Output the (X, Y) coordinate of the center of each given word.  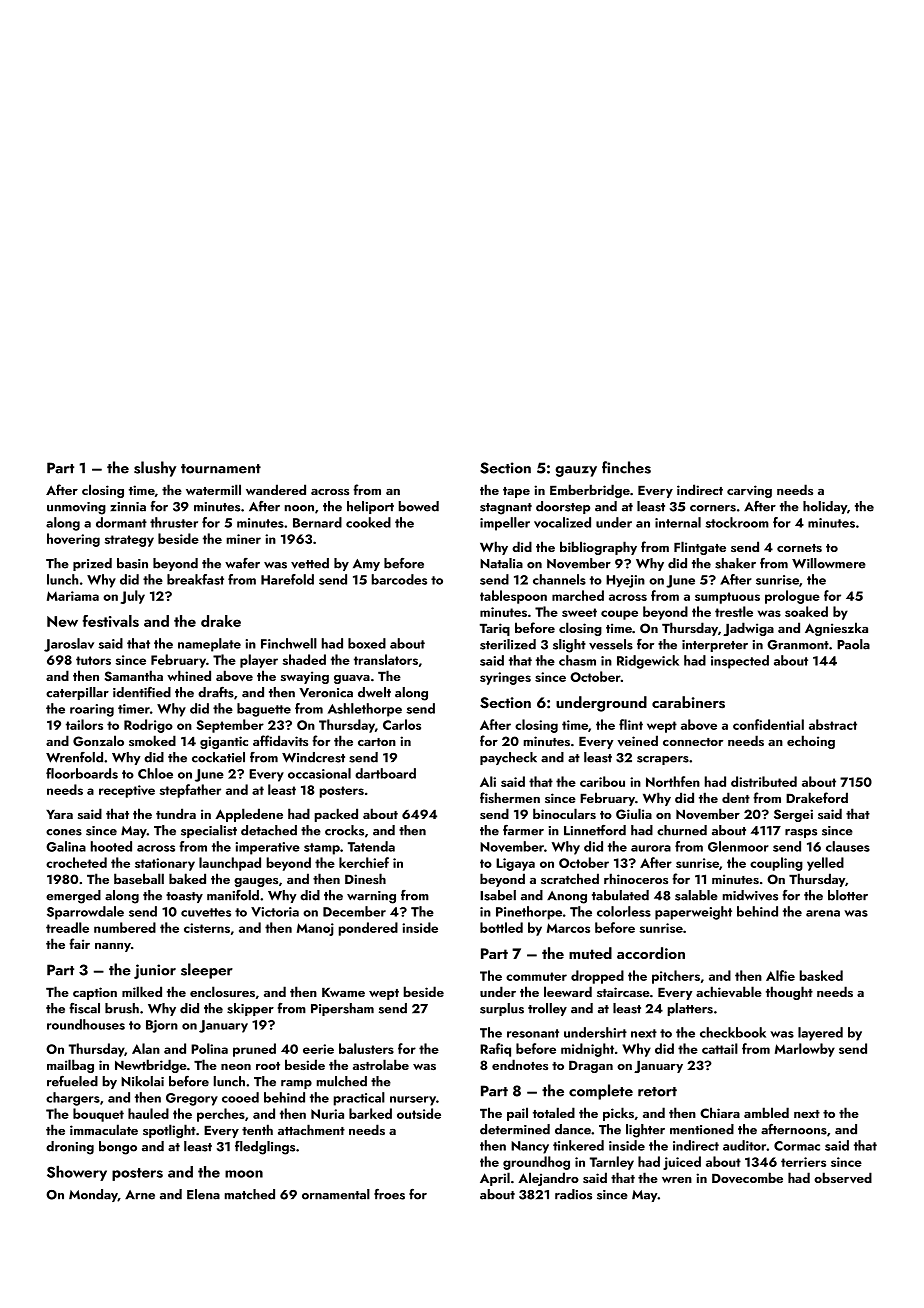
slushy (155, 469)
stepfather (190, 791)
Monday (93, 1195)
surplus (502, 1009)
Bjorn (162, 1026)
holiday (825, 507)
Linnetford (595, 830)
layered (820, 1034)
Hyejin (625, 581)
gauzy (576, 471)
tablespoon (513, 597)
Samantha (134, 676)
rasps (801, 833)
